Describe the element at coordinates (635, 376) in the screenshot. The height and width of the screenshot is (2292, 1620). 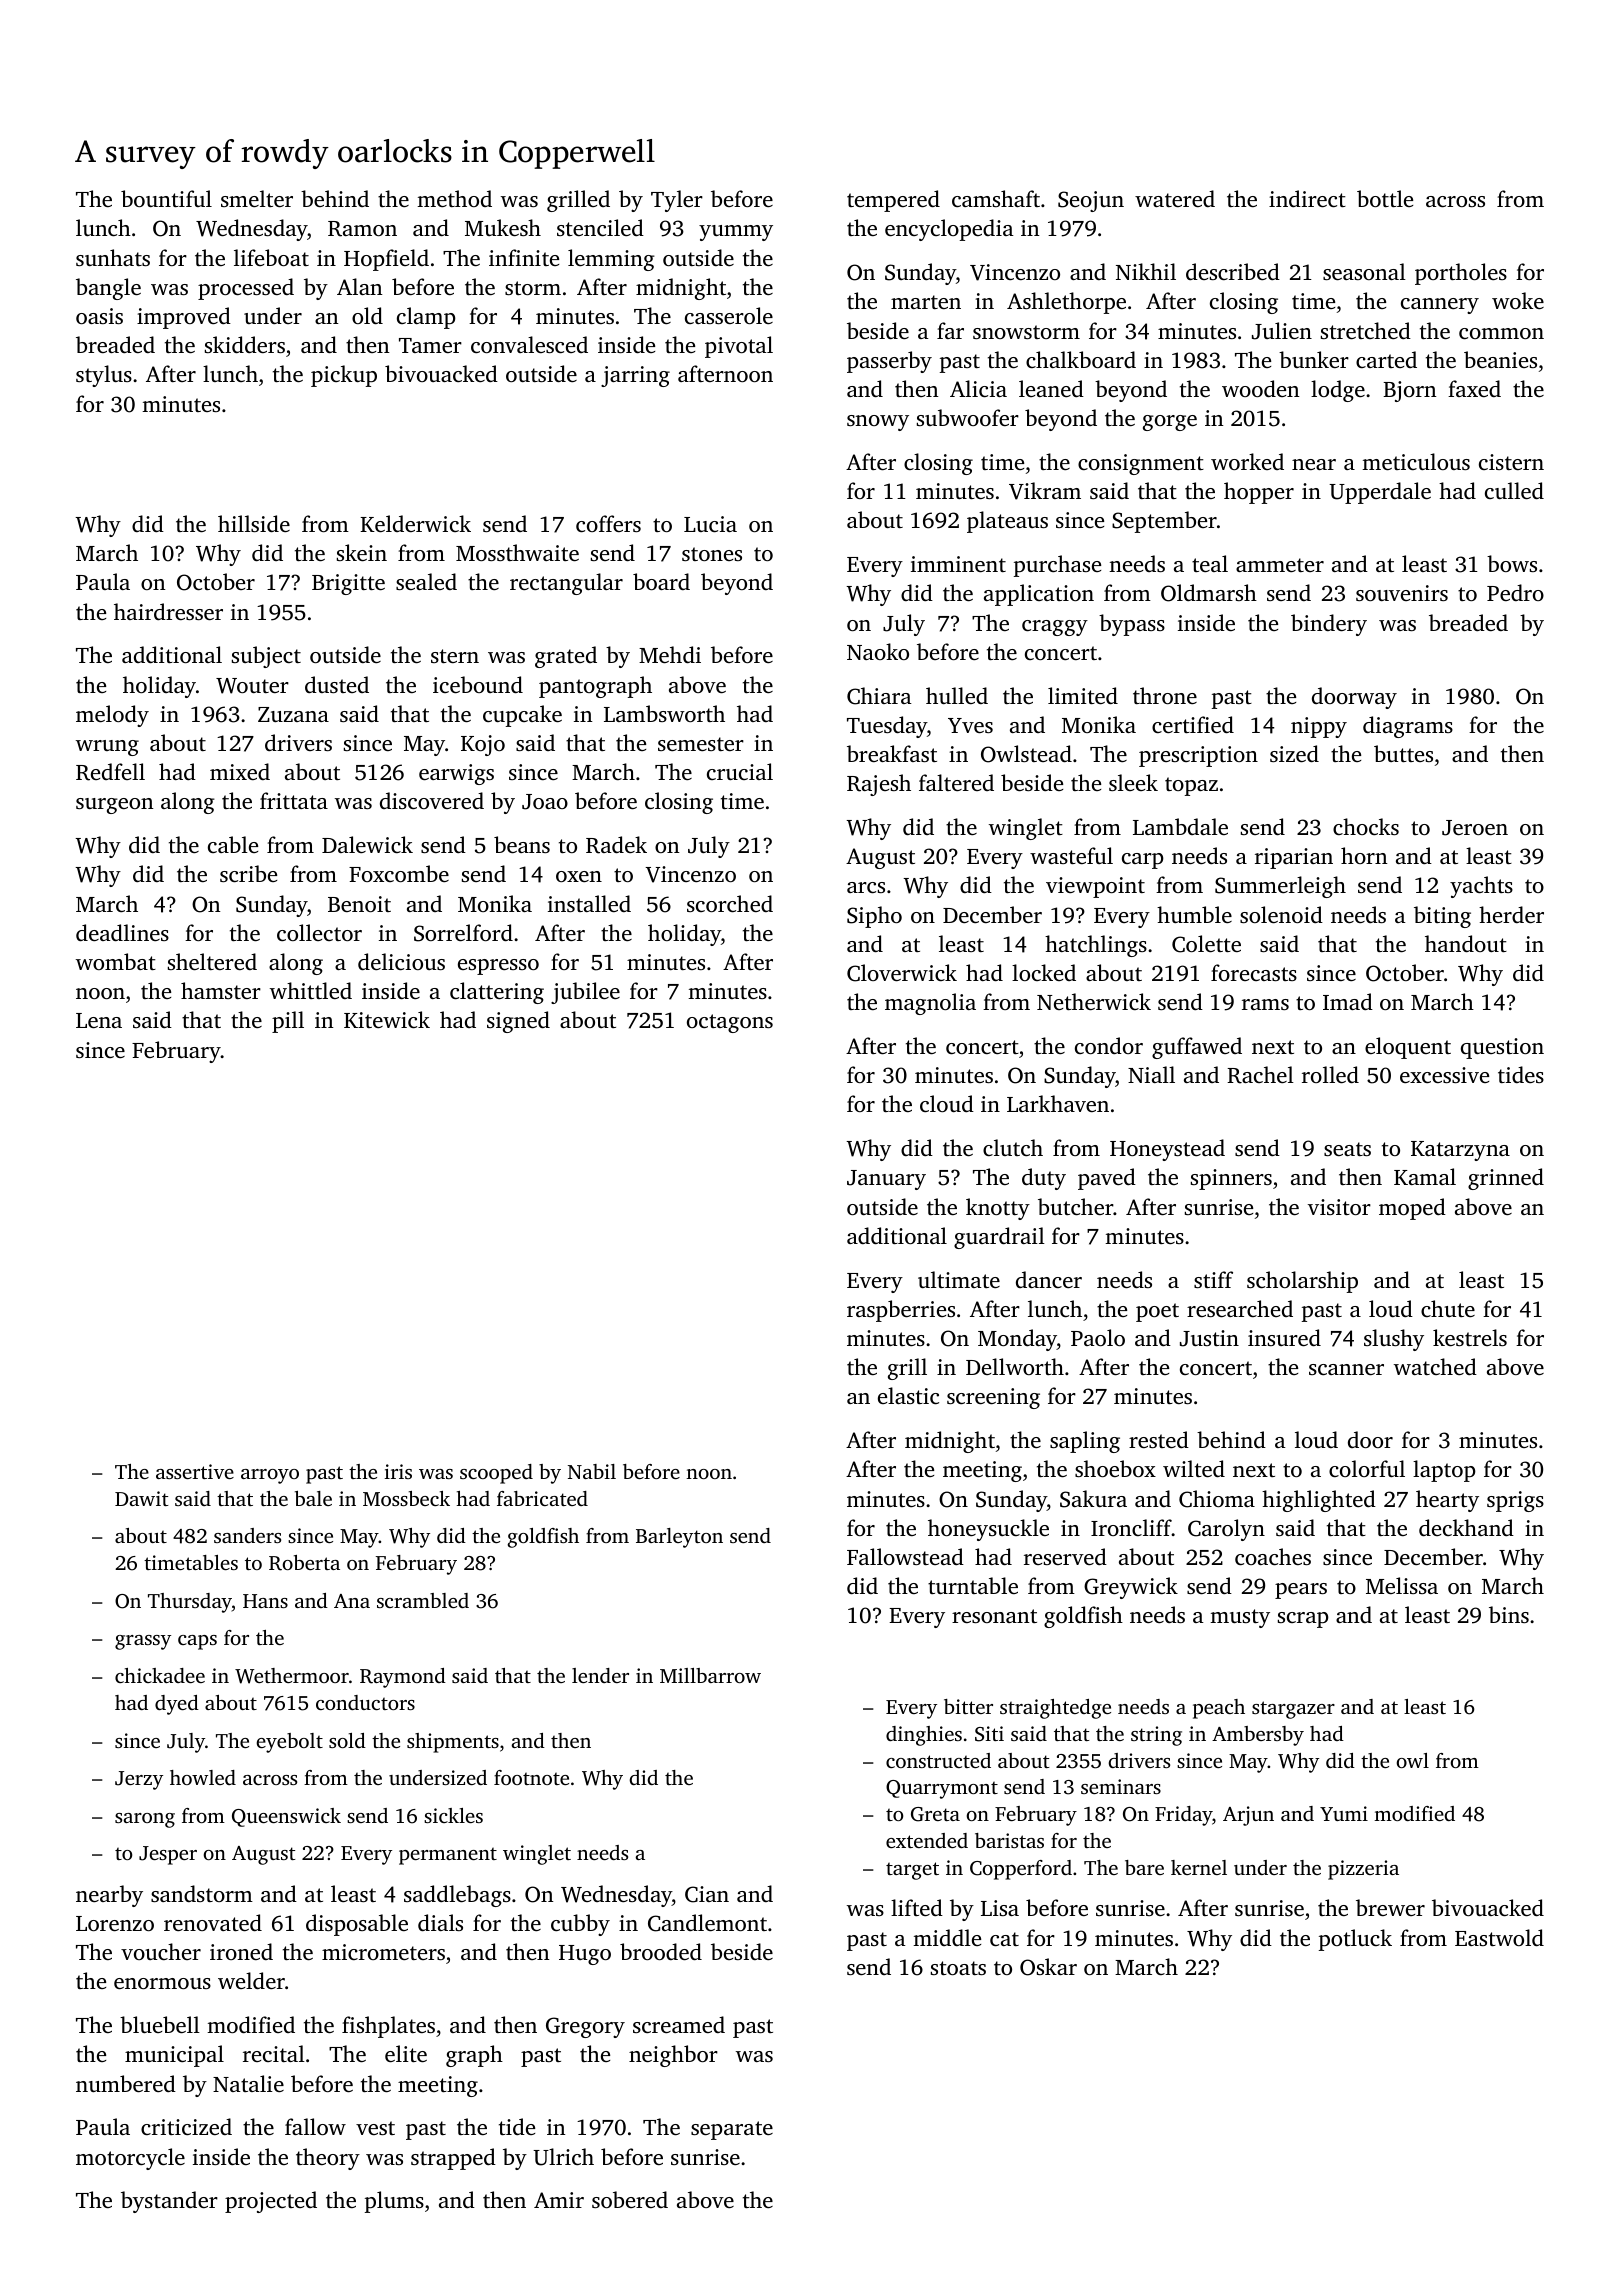
I see `jarring` at that location.
